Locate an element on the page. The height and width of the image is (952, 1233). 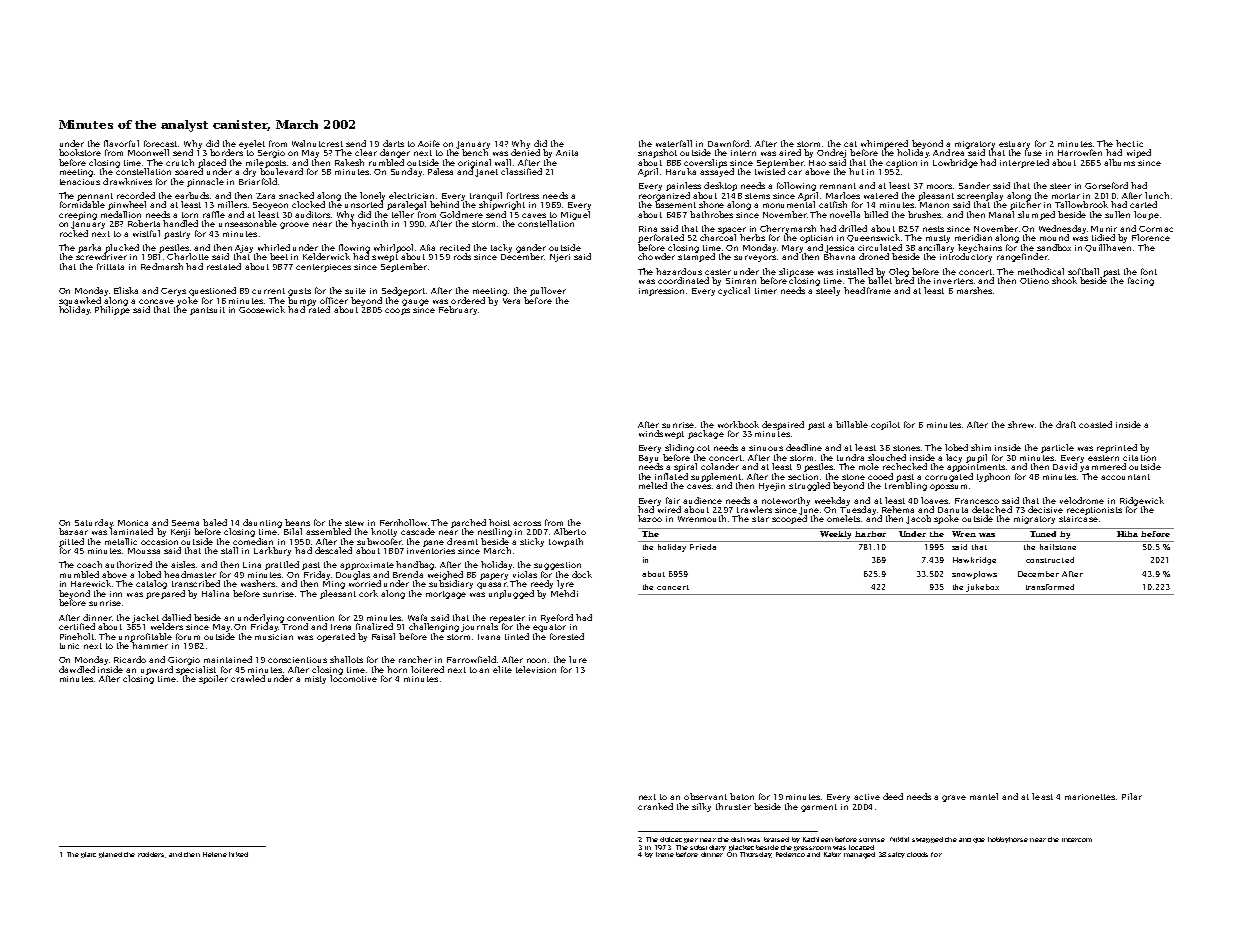
Janet is located at coordinates (486, 173).
